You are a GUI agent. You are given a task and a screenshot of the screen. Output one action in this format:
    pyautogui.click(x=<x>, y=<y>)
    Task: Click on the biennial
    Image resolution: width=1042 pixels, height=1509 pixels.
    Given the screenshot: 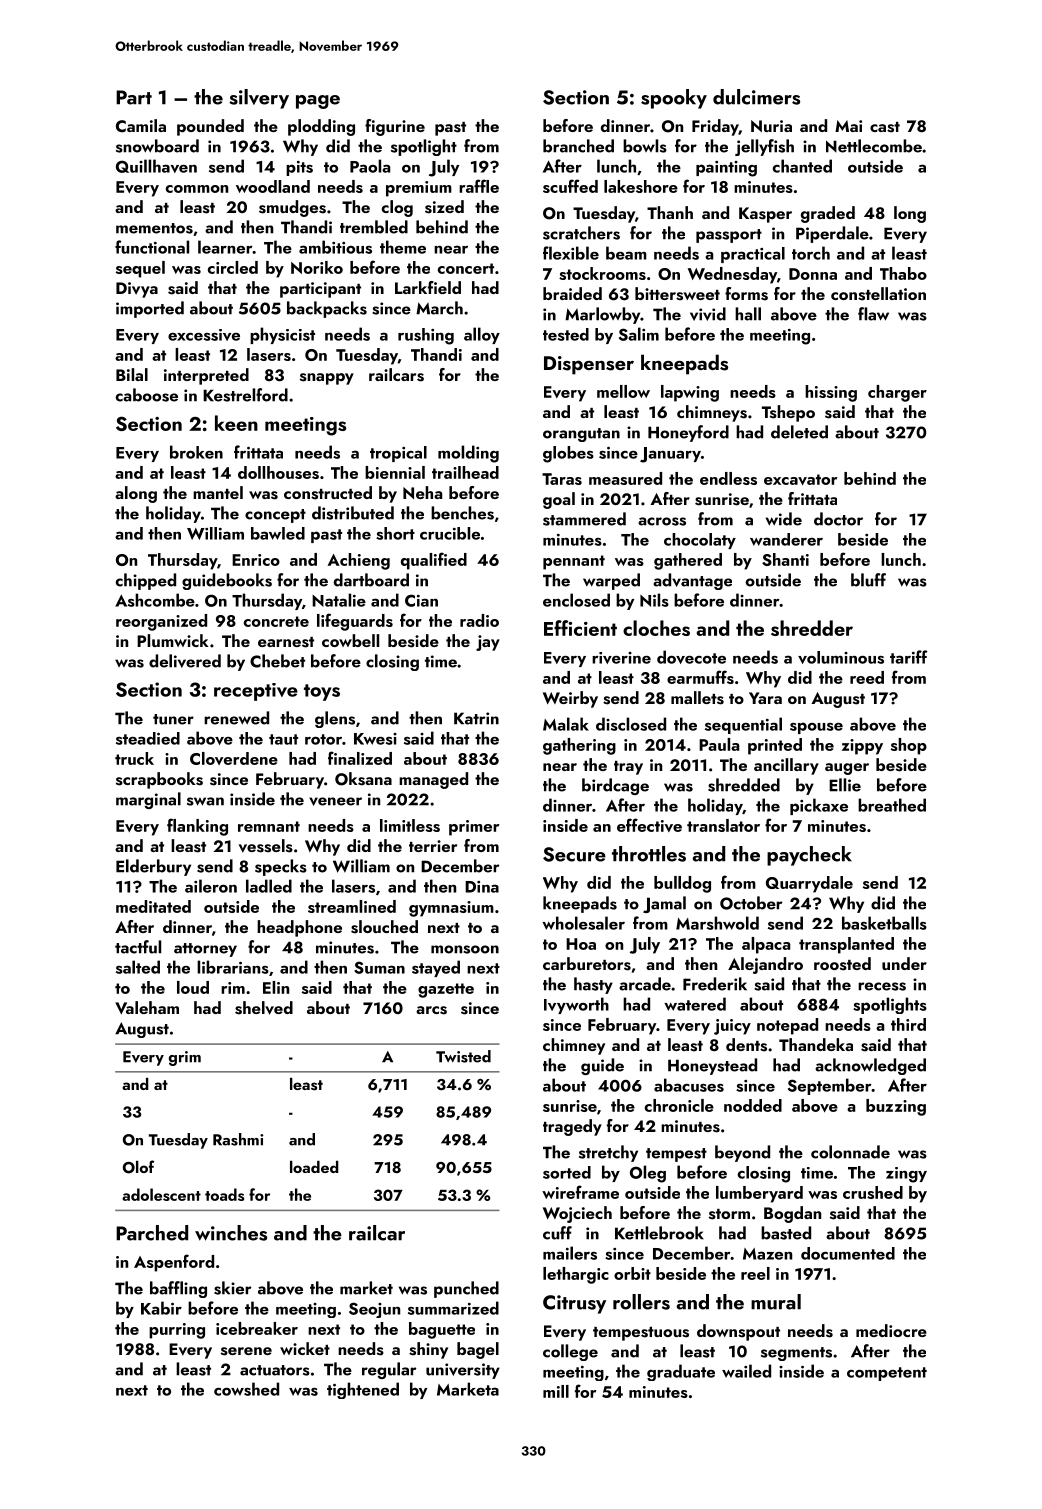 What is the action you would take?
    pyautogui.click(x=395, y=472)
